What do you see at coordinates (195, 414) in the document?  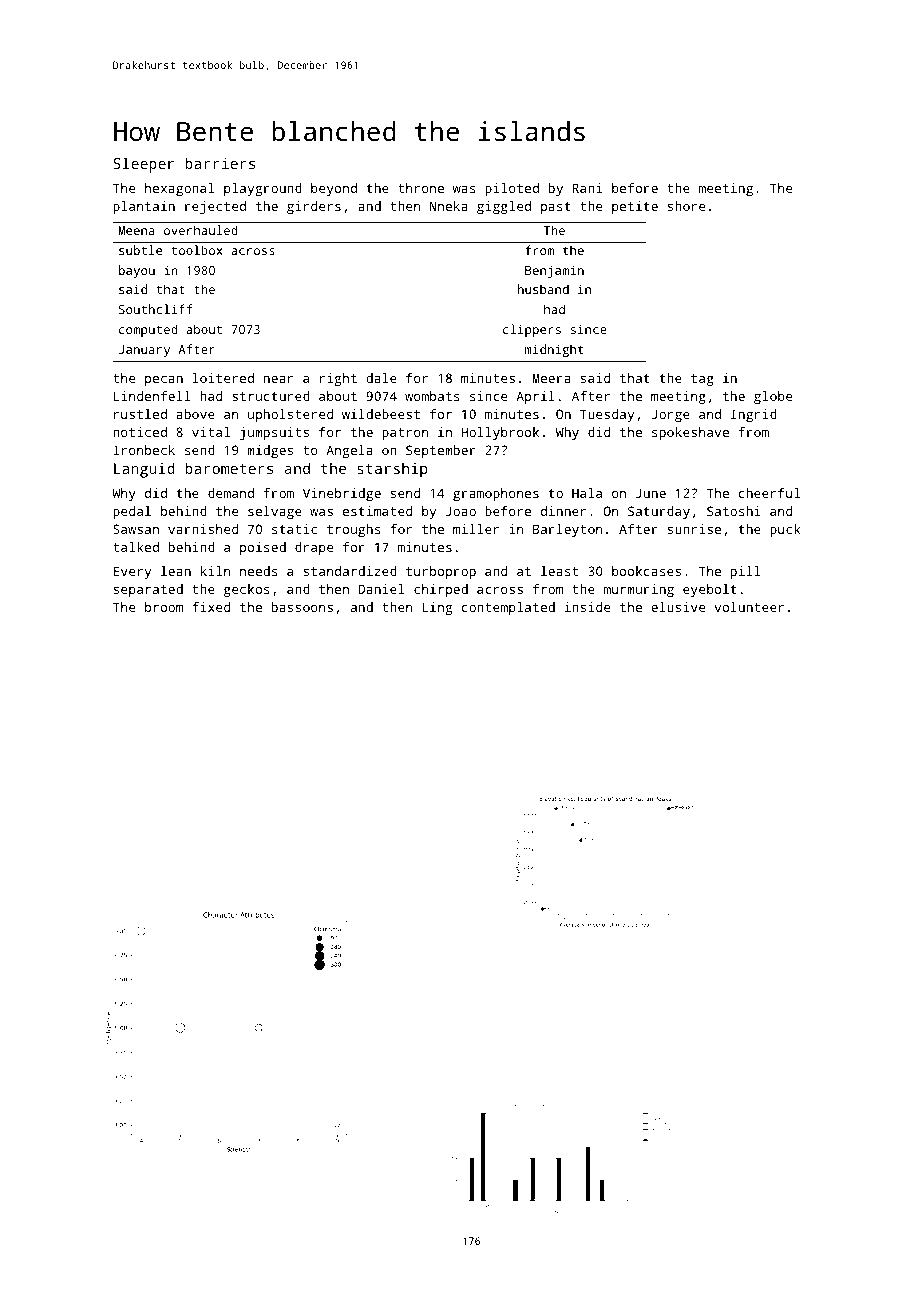 I see `above` at bounding box center [195, 414].
